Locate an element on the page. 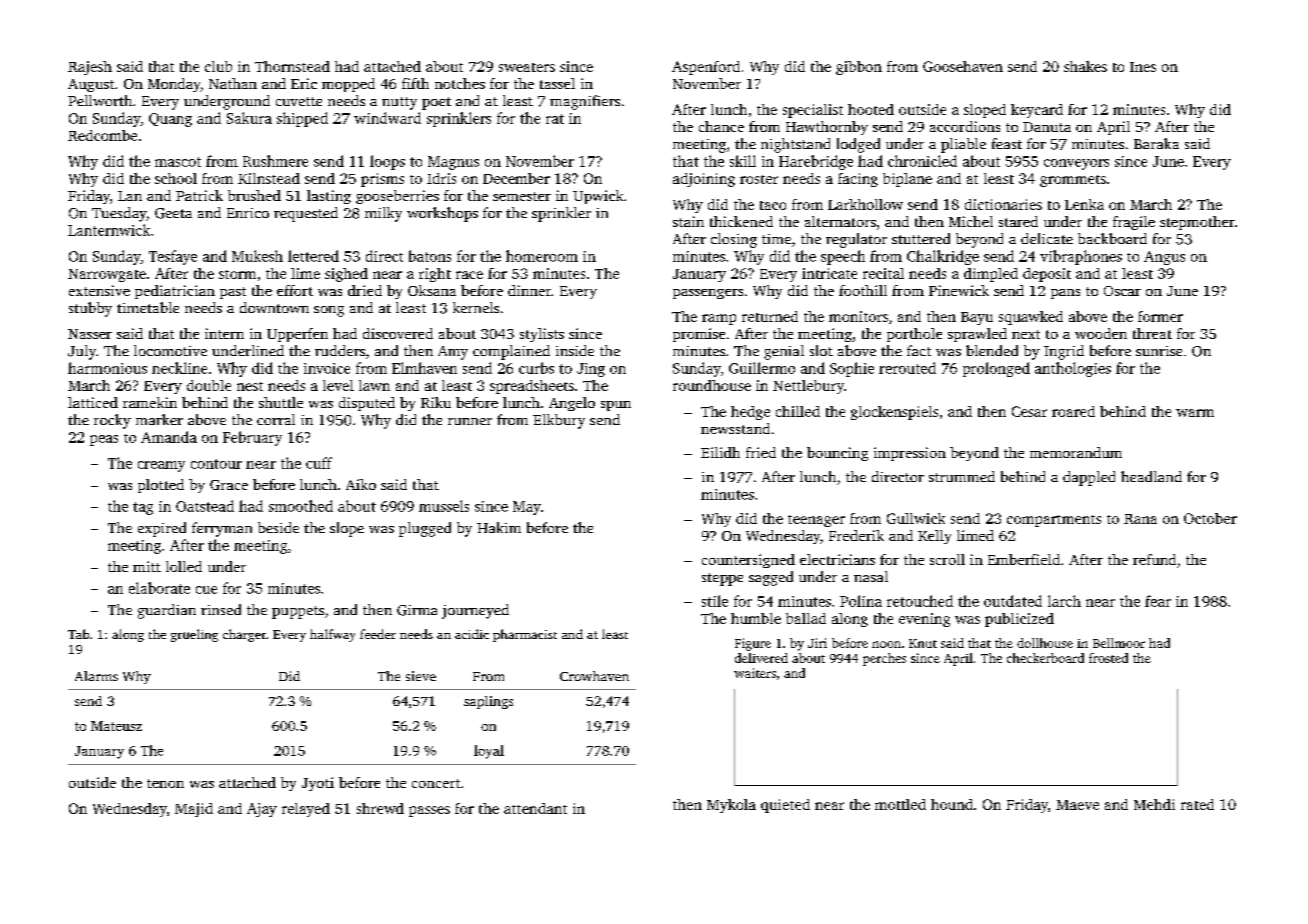 This page has width=1308, height=924. countersigned is located at coordinates (748, 561).
